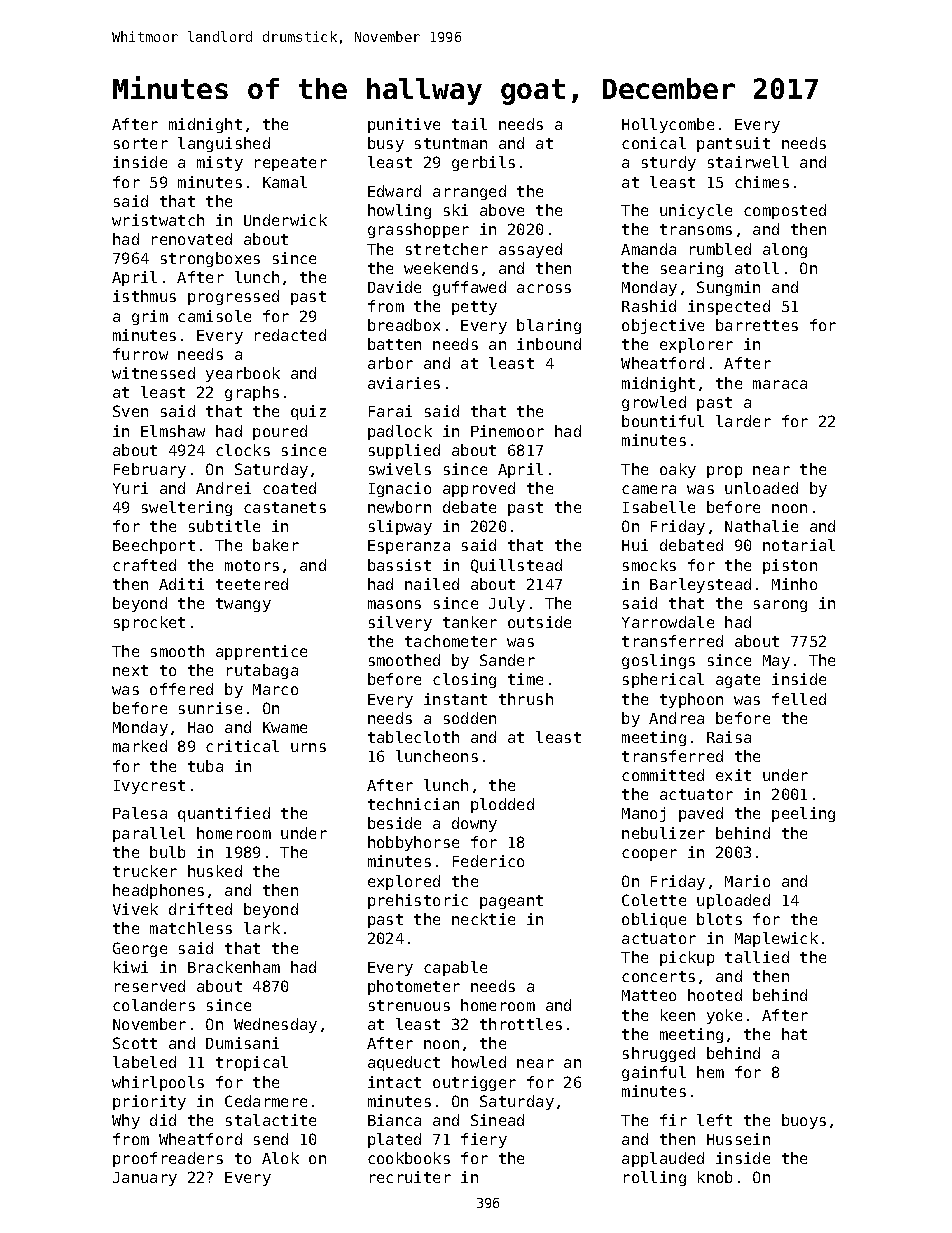 The image size is (952, 1233). What do you see at coordinates (804, 1121) in the page?
I see `buoys` at bounding box center [804, 1121].
